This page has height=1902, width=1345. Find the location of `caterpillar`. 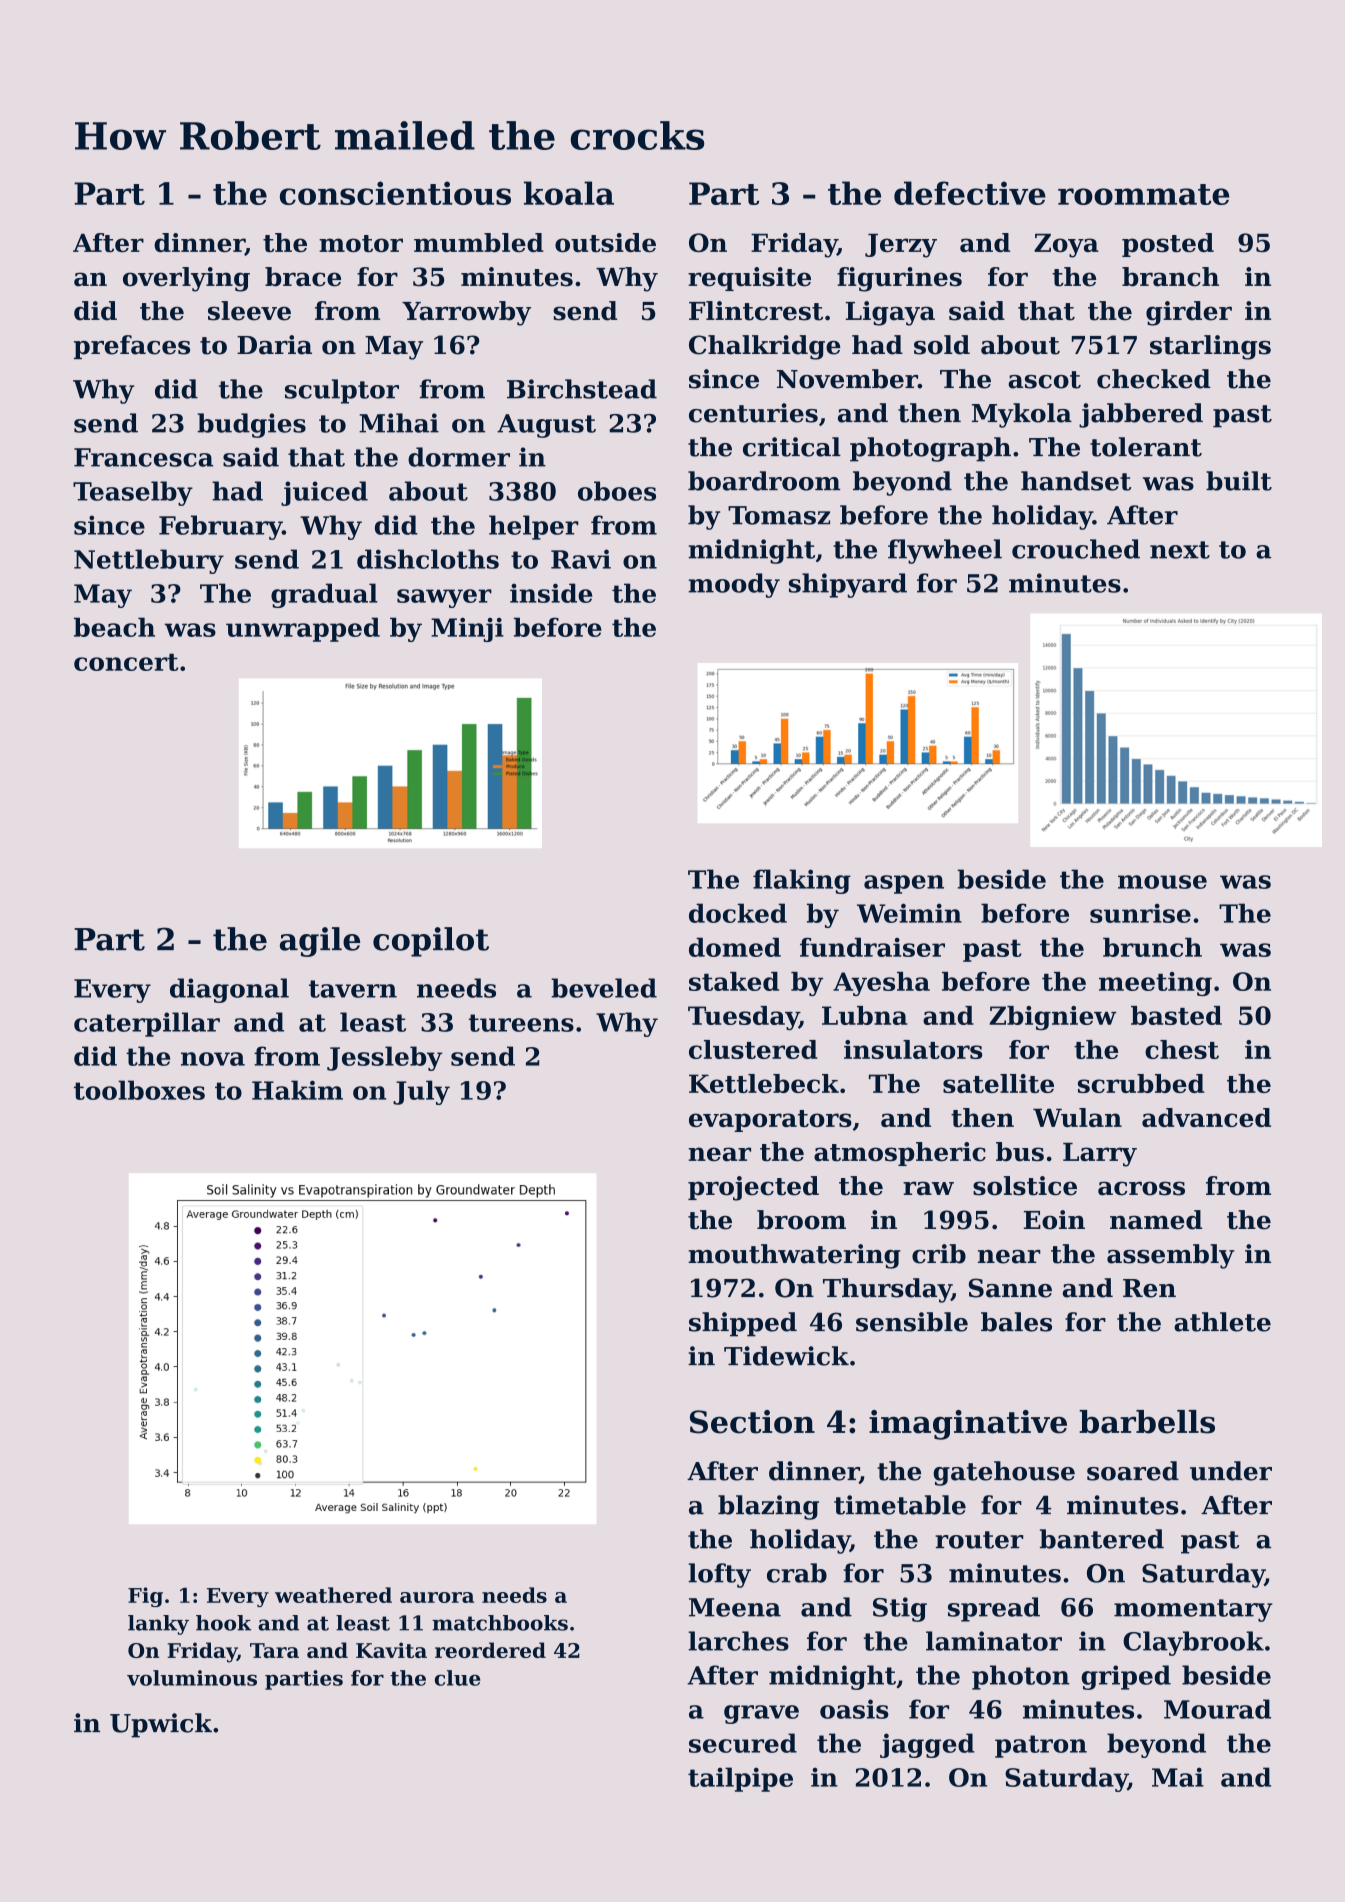

caterpillar is located at coordinates (147, 1024).
